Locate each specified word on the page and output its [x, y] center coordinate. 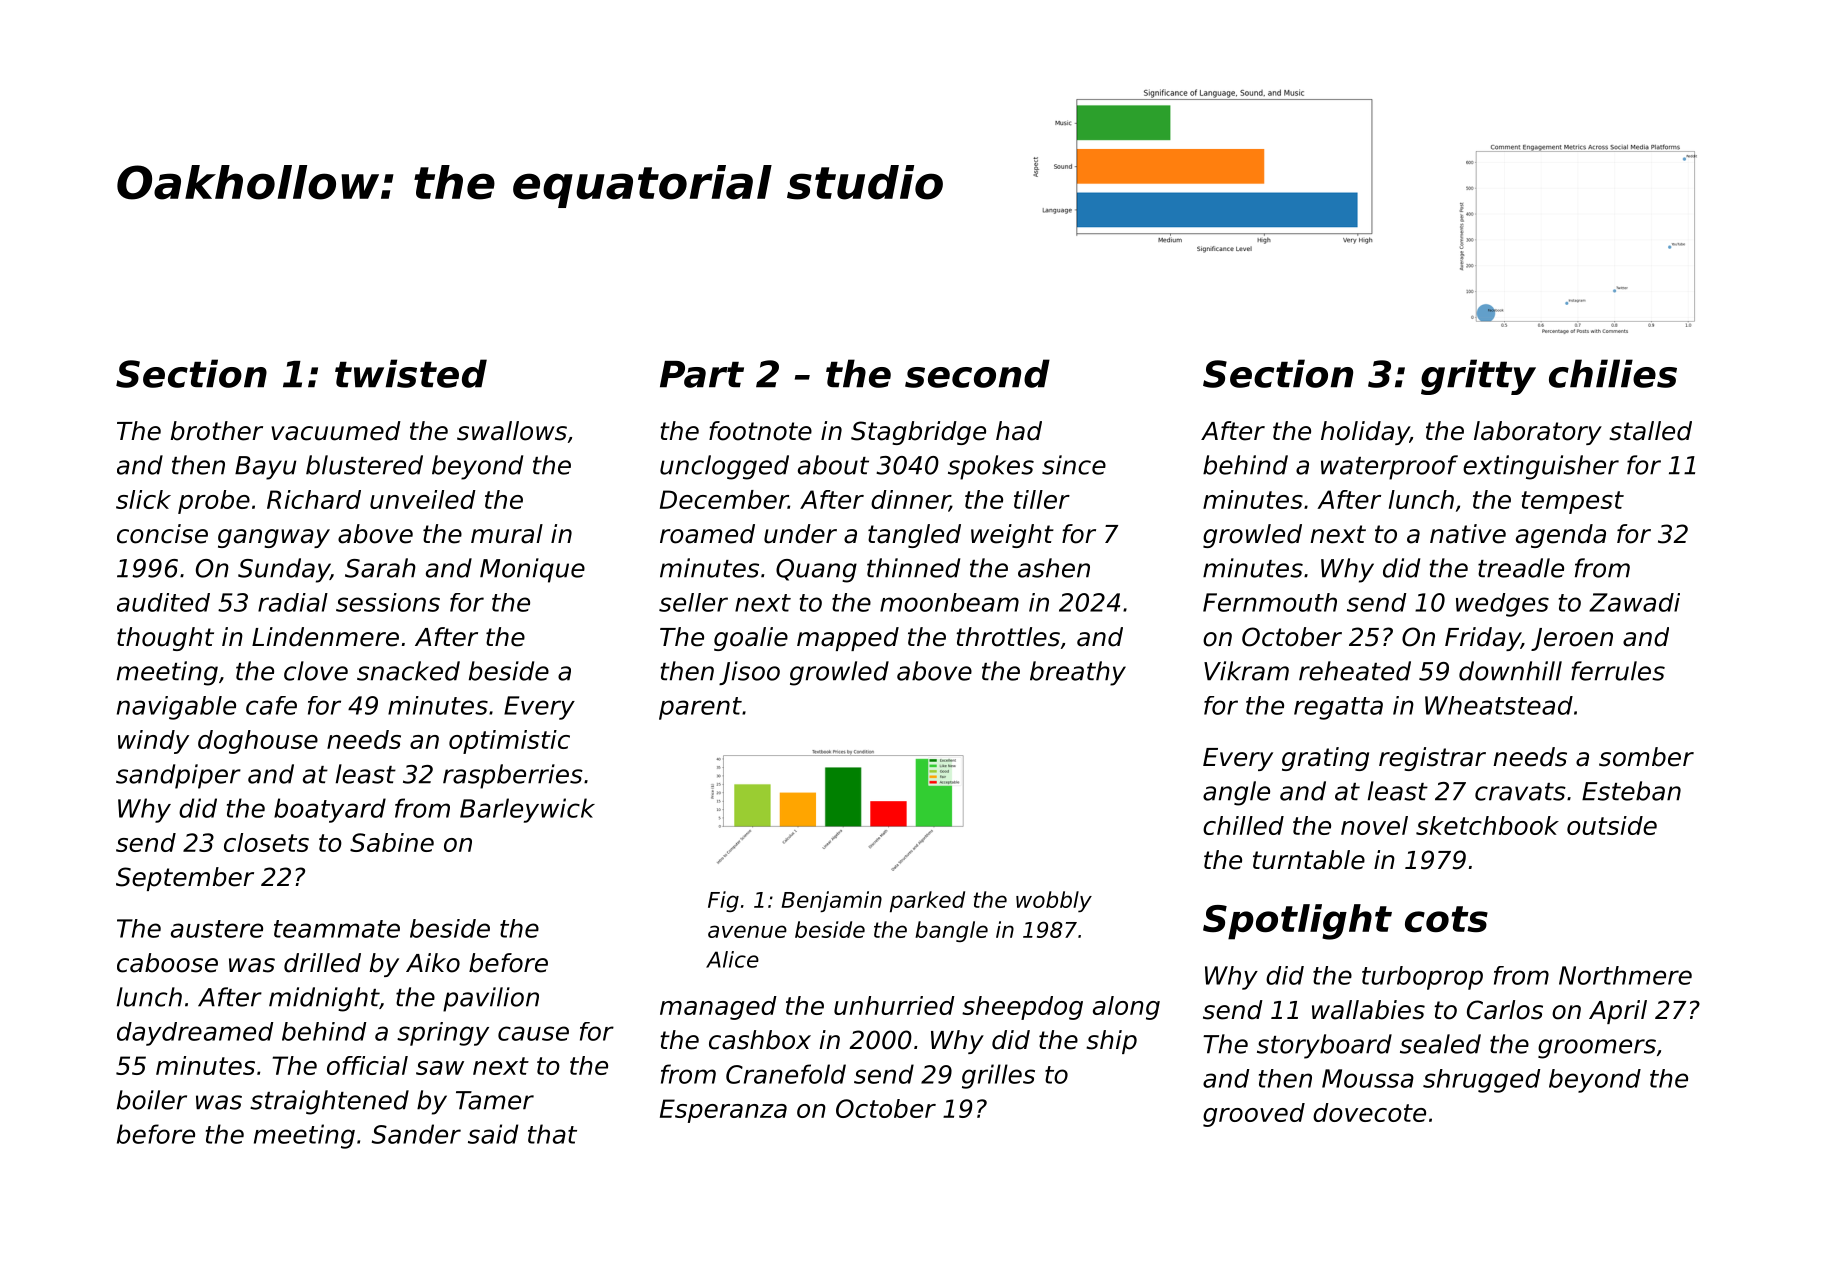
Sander [416, 1134]
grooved [1254, 1115]
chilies [1613, 373]
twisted [411, 373]
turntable [1309, 860]
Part [702, 374]
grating [1325, 759]
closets [266, 842]
